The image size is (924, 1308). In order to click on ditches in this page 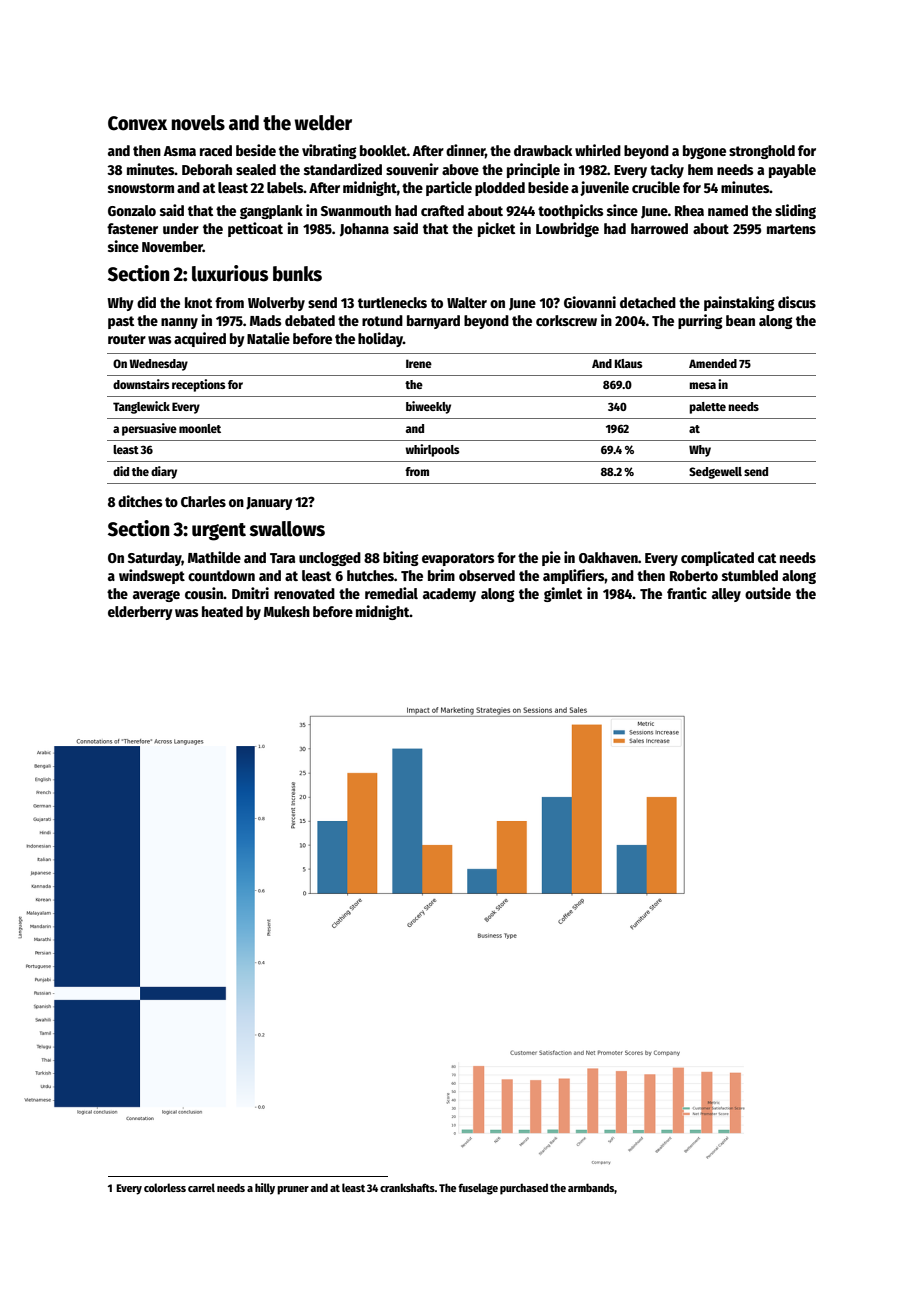, I will do `click(140, 501)`.
